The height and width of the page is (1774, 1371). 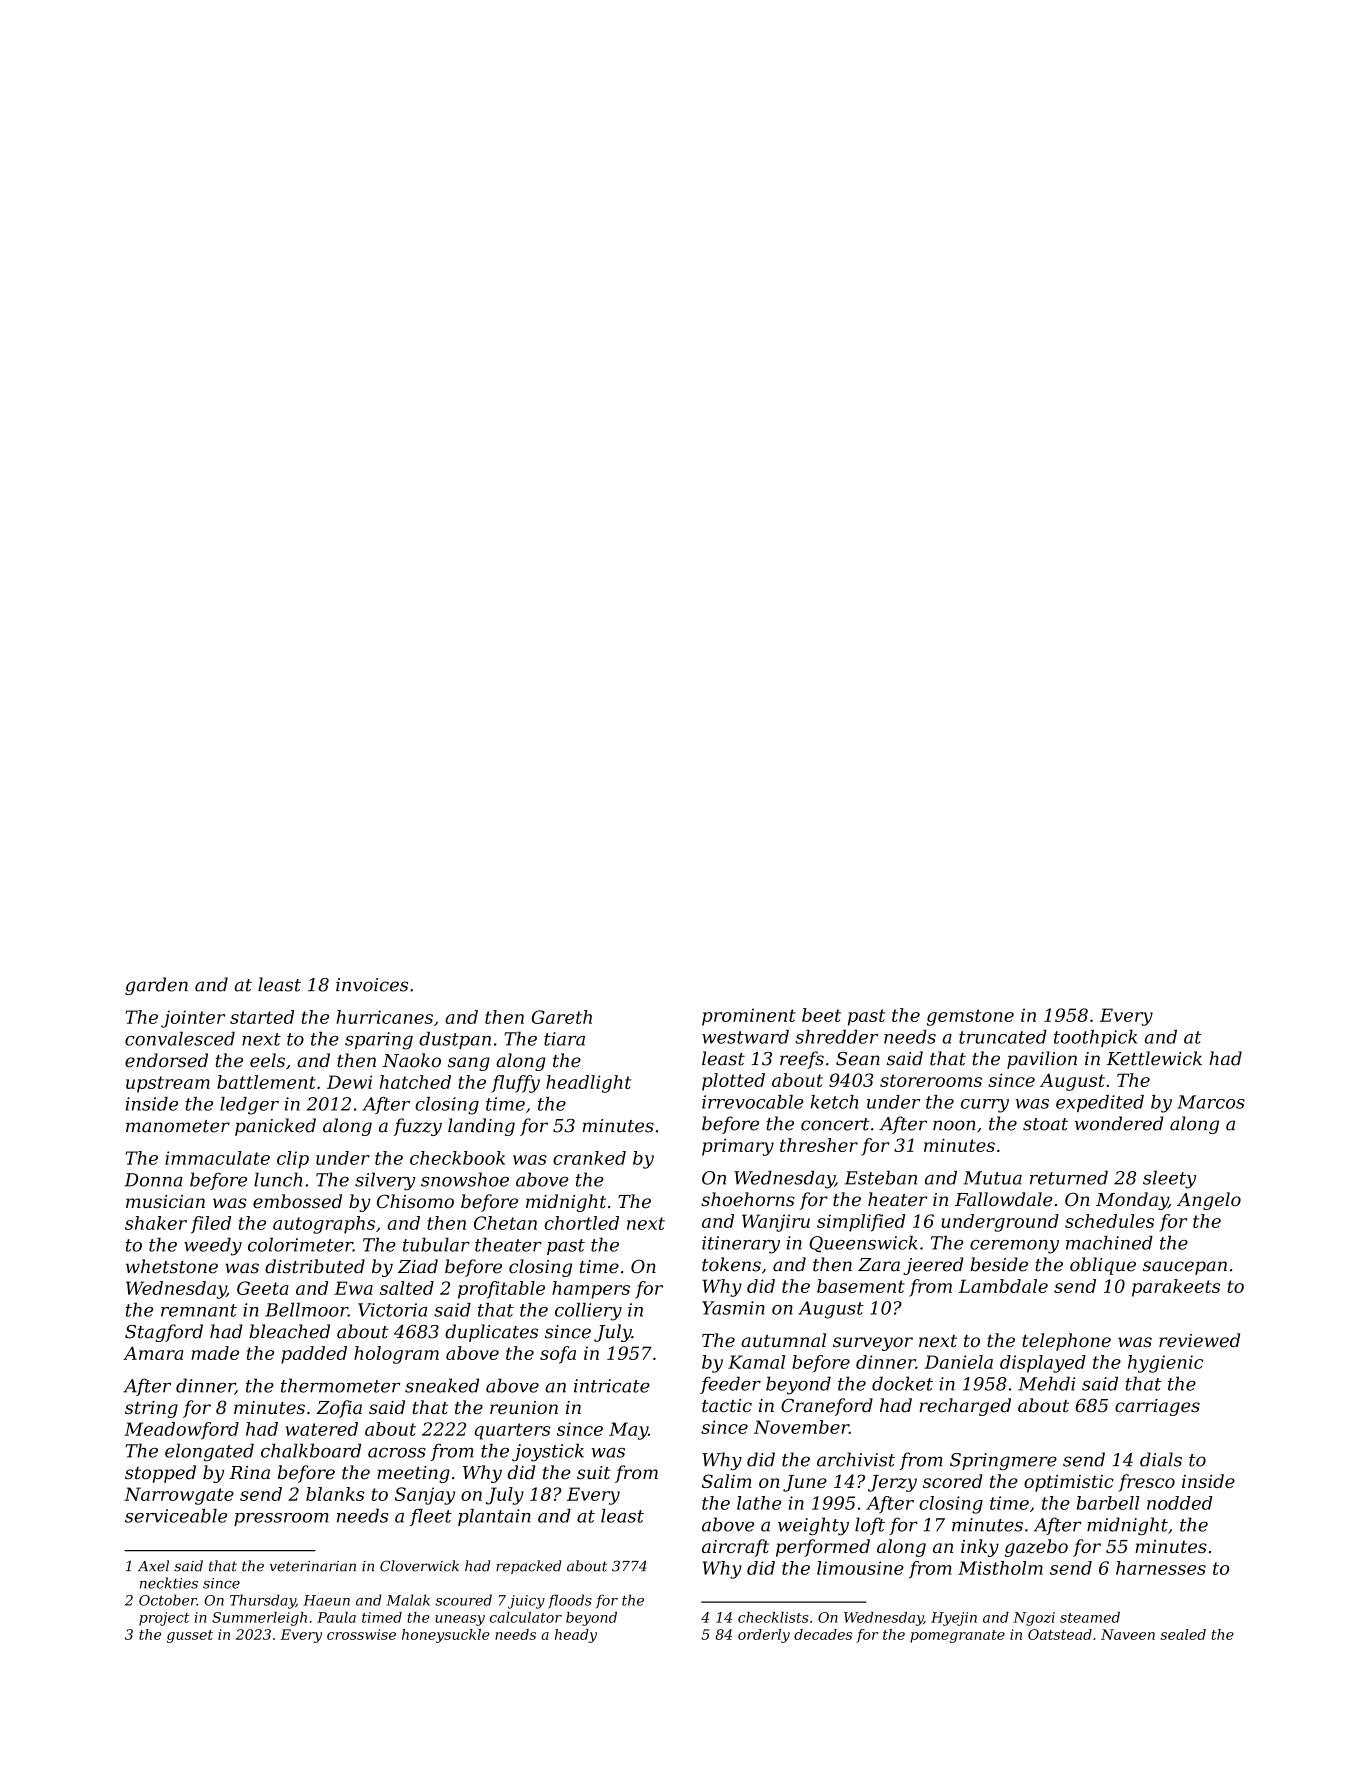 I want to click on toothpick, so click(x=1095, y=1038).
